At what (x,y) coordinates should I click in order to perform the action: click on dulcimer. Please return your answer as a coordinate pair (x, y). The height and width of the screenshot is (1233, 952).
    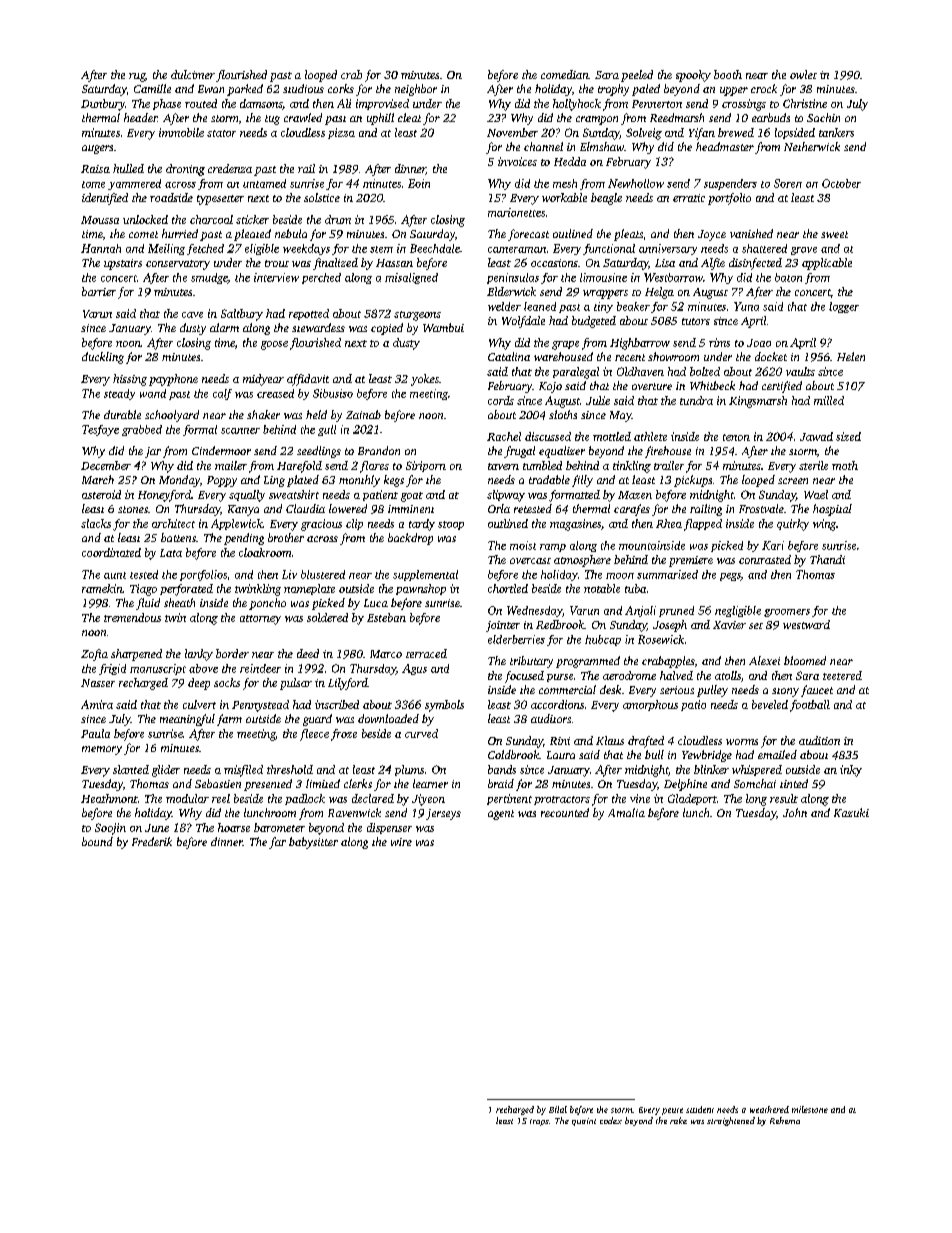
    Looking at the image, I should click on (193, 74).
